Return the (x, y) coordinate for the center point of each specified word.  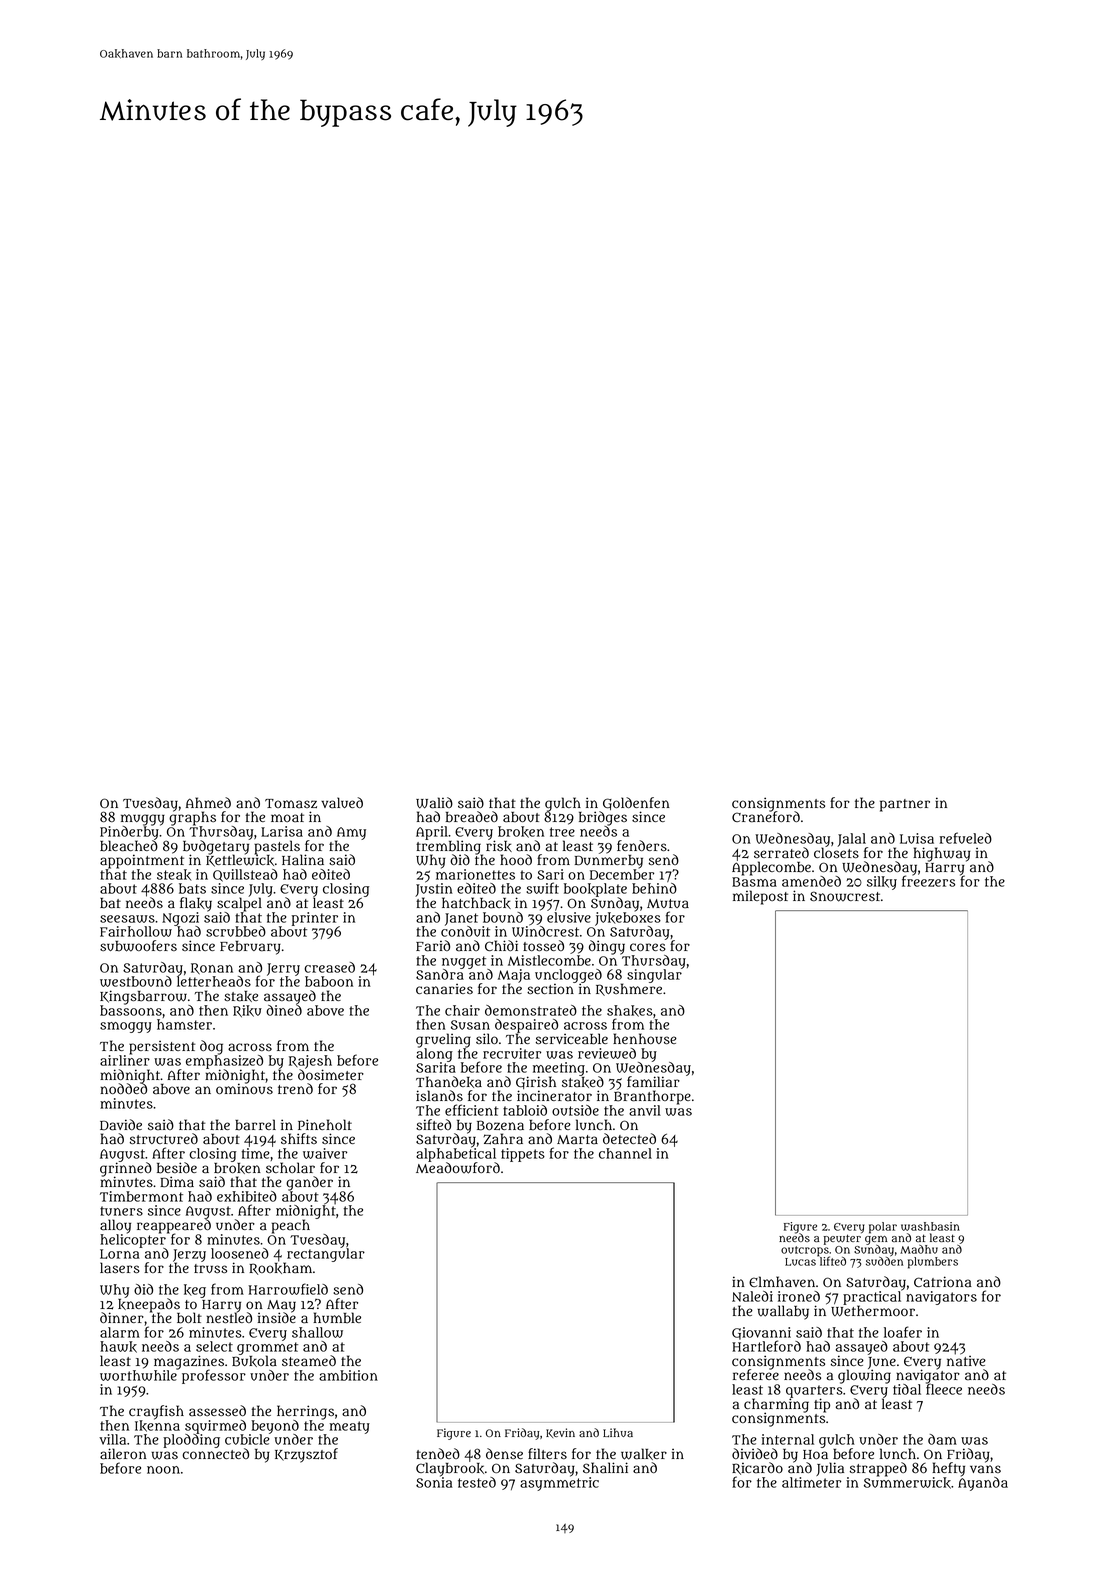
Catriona (943, 1282)
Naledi (752, 1296)
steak (174, 875)
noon (163, 1470)
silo (487, 1038)
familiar (653, 1082)
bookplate (595, 890)
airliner (125, 1060)
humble (337, 1318)
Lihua (618, 1432)
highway (941, 854)
